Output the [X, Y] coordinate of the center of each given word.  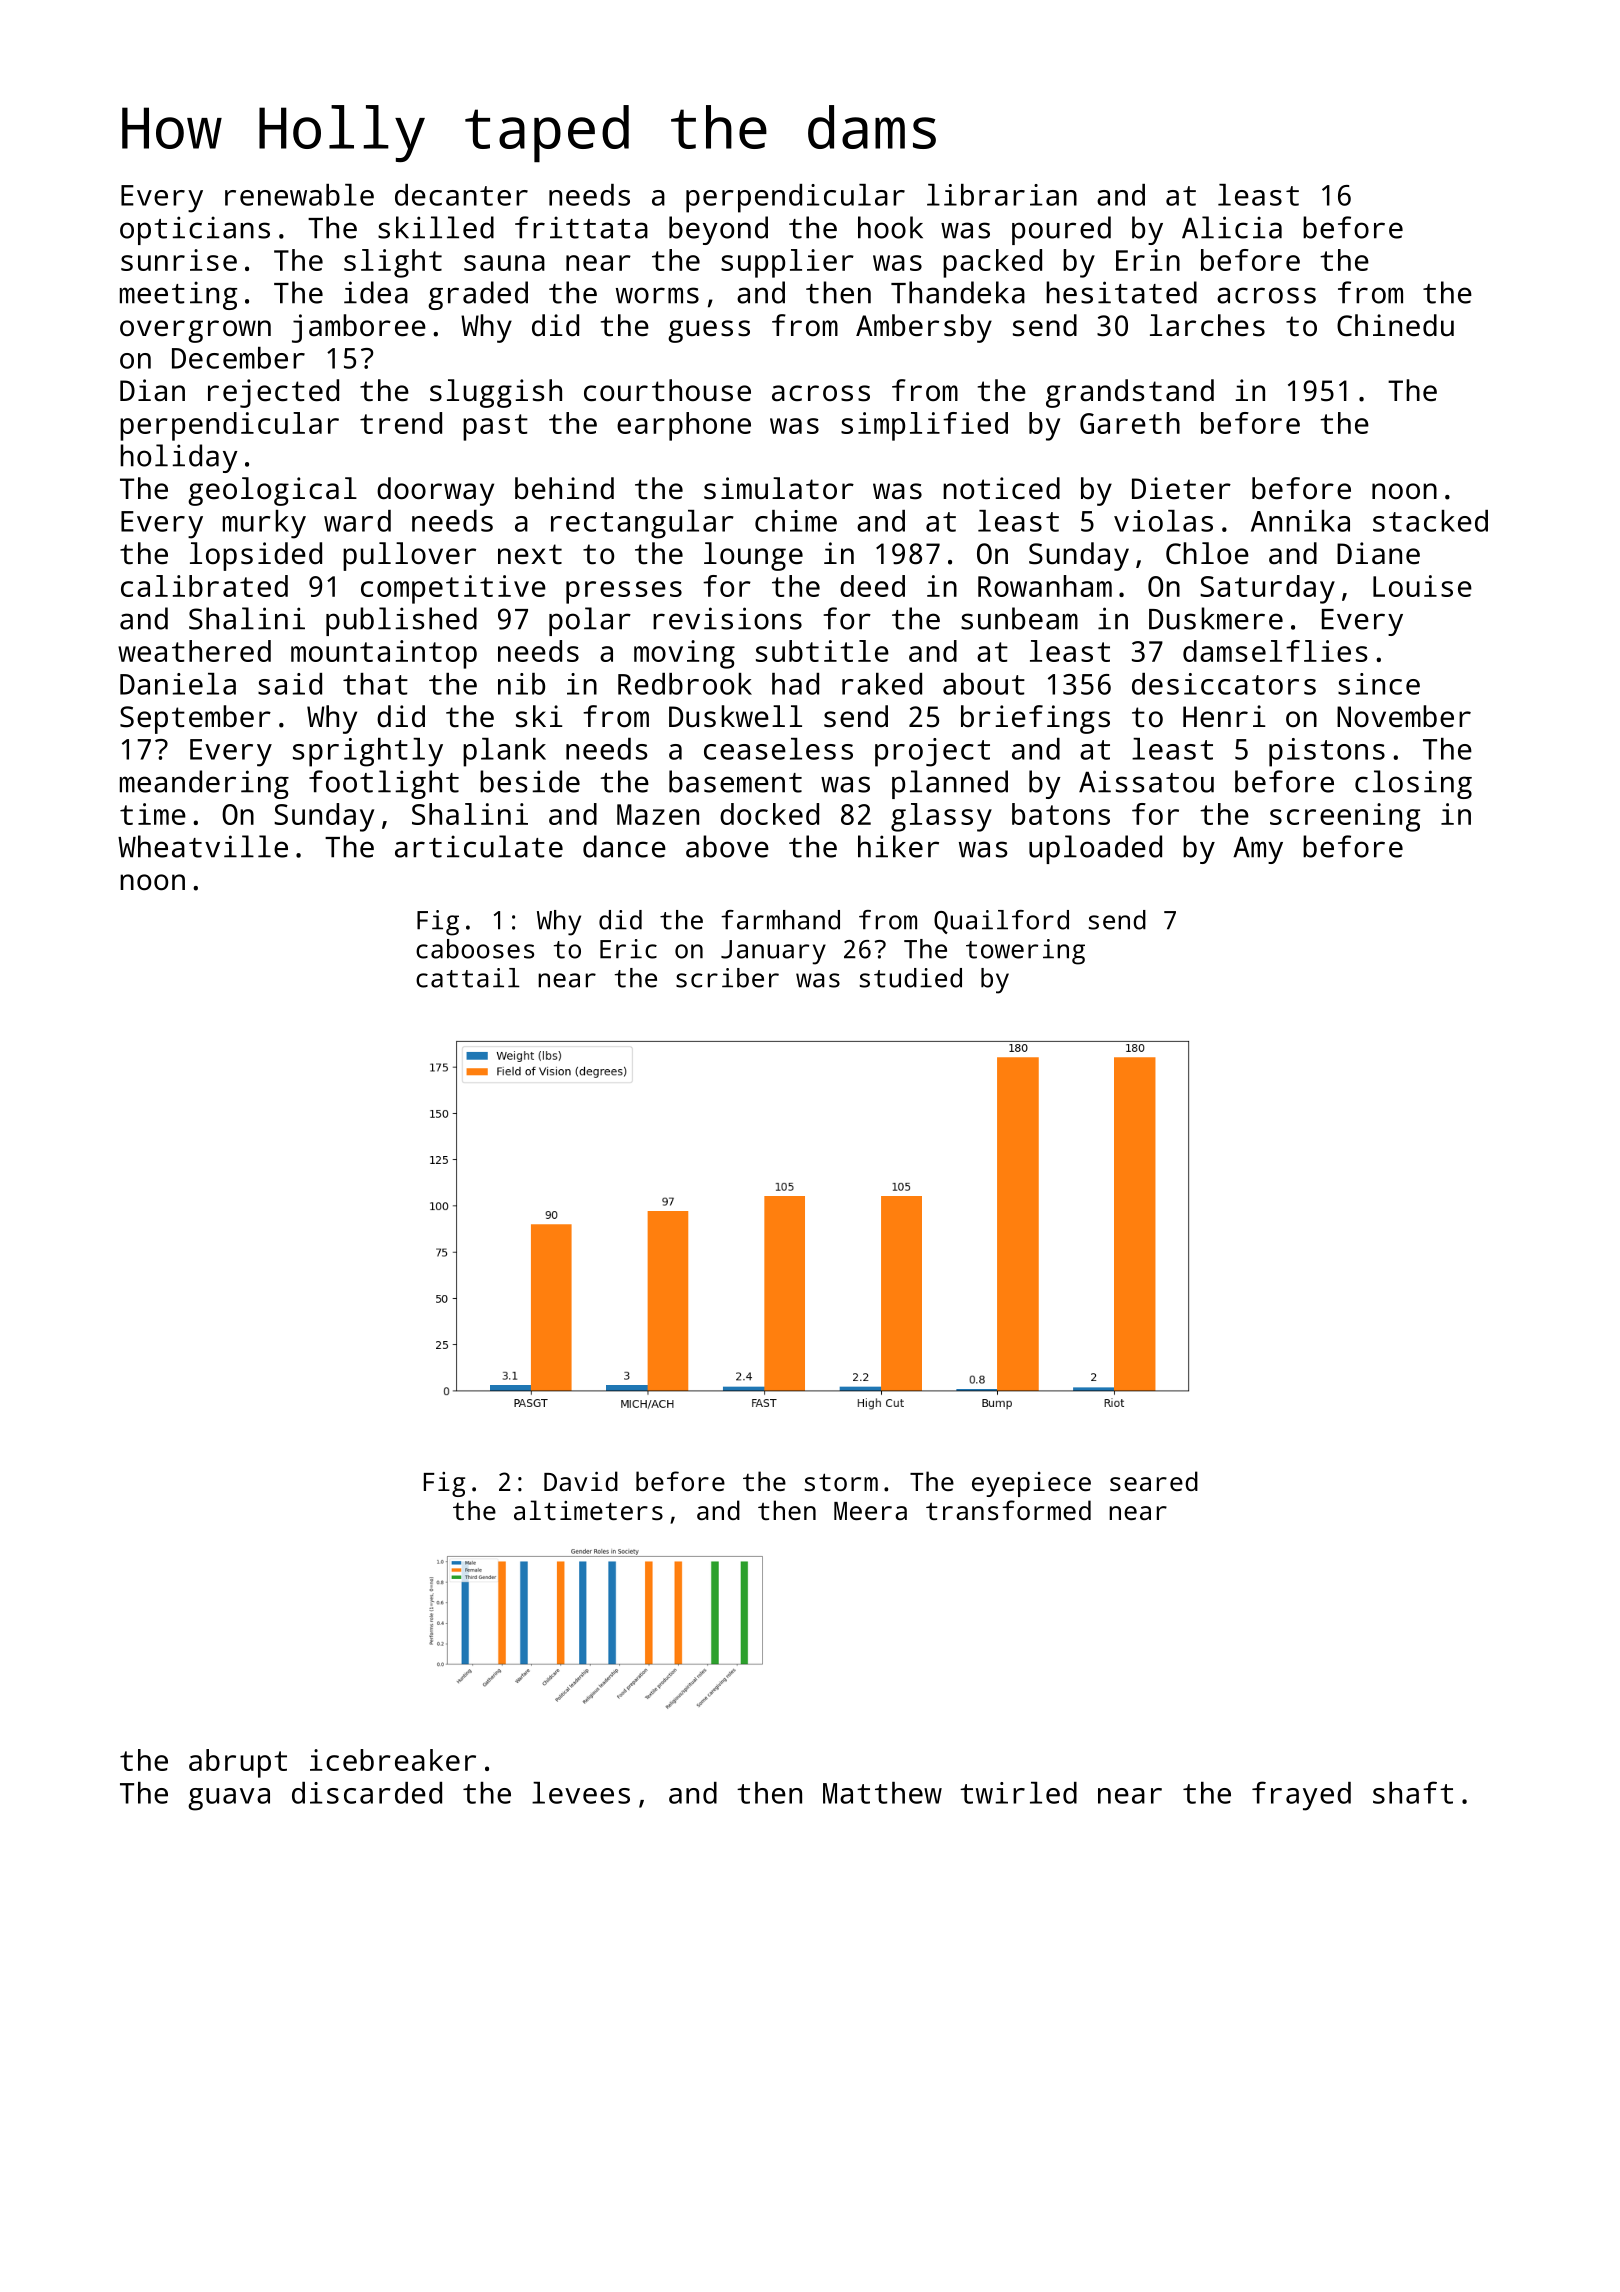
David [581, 1481]
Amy [1258, 850]
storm [841, 1482]
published [401, 621]
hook [890, 227]
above [727, 846]
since [1379, 684]
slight [393, 263]
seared [1154, 1481]
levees [581, 1793]
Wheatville [203, 846]
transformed [1008, 1510]
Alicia [1232, 227]
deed [872, 586]
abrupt [238, 1763]
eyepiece [1031, 1484]
